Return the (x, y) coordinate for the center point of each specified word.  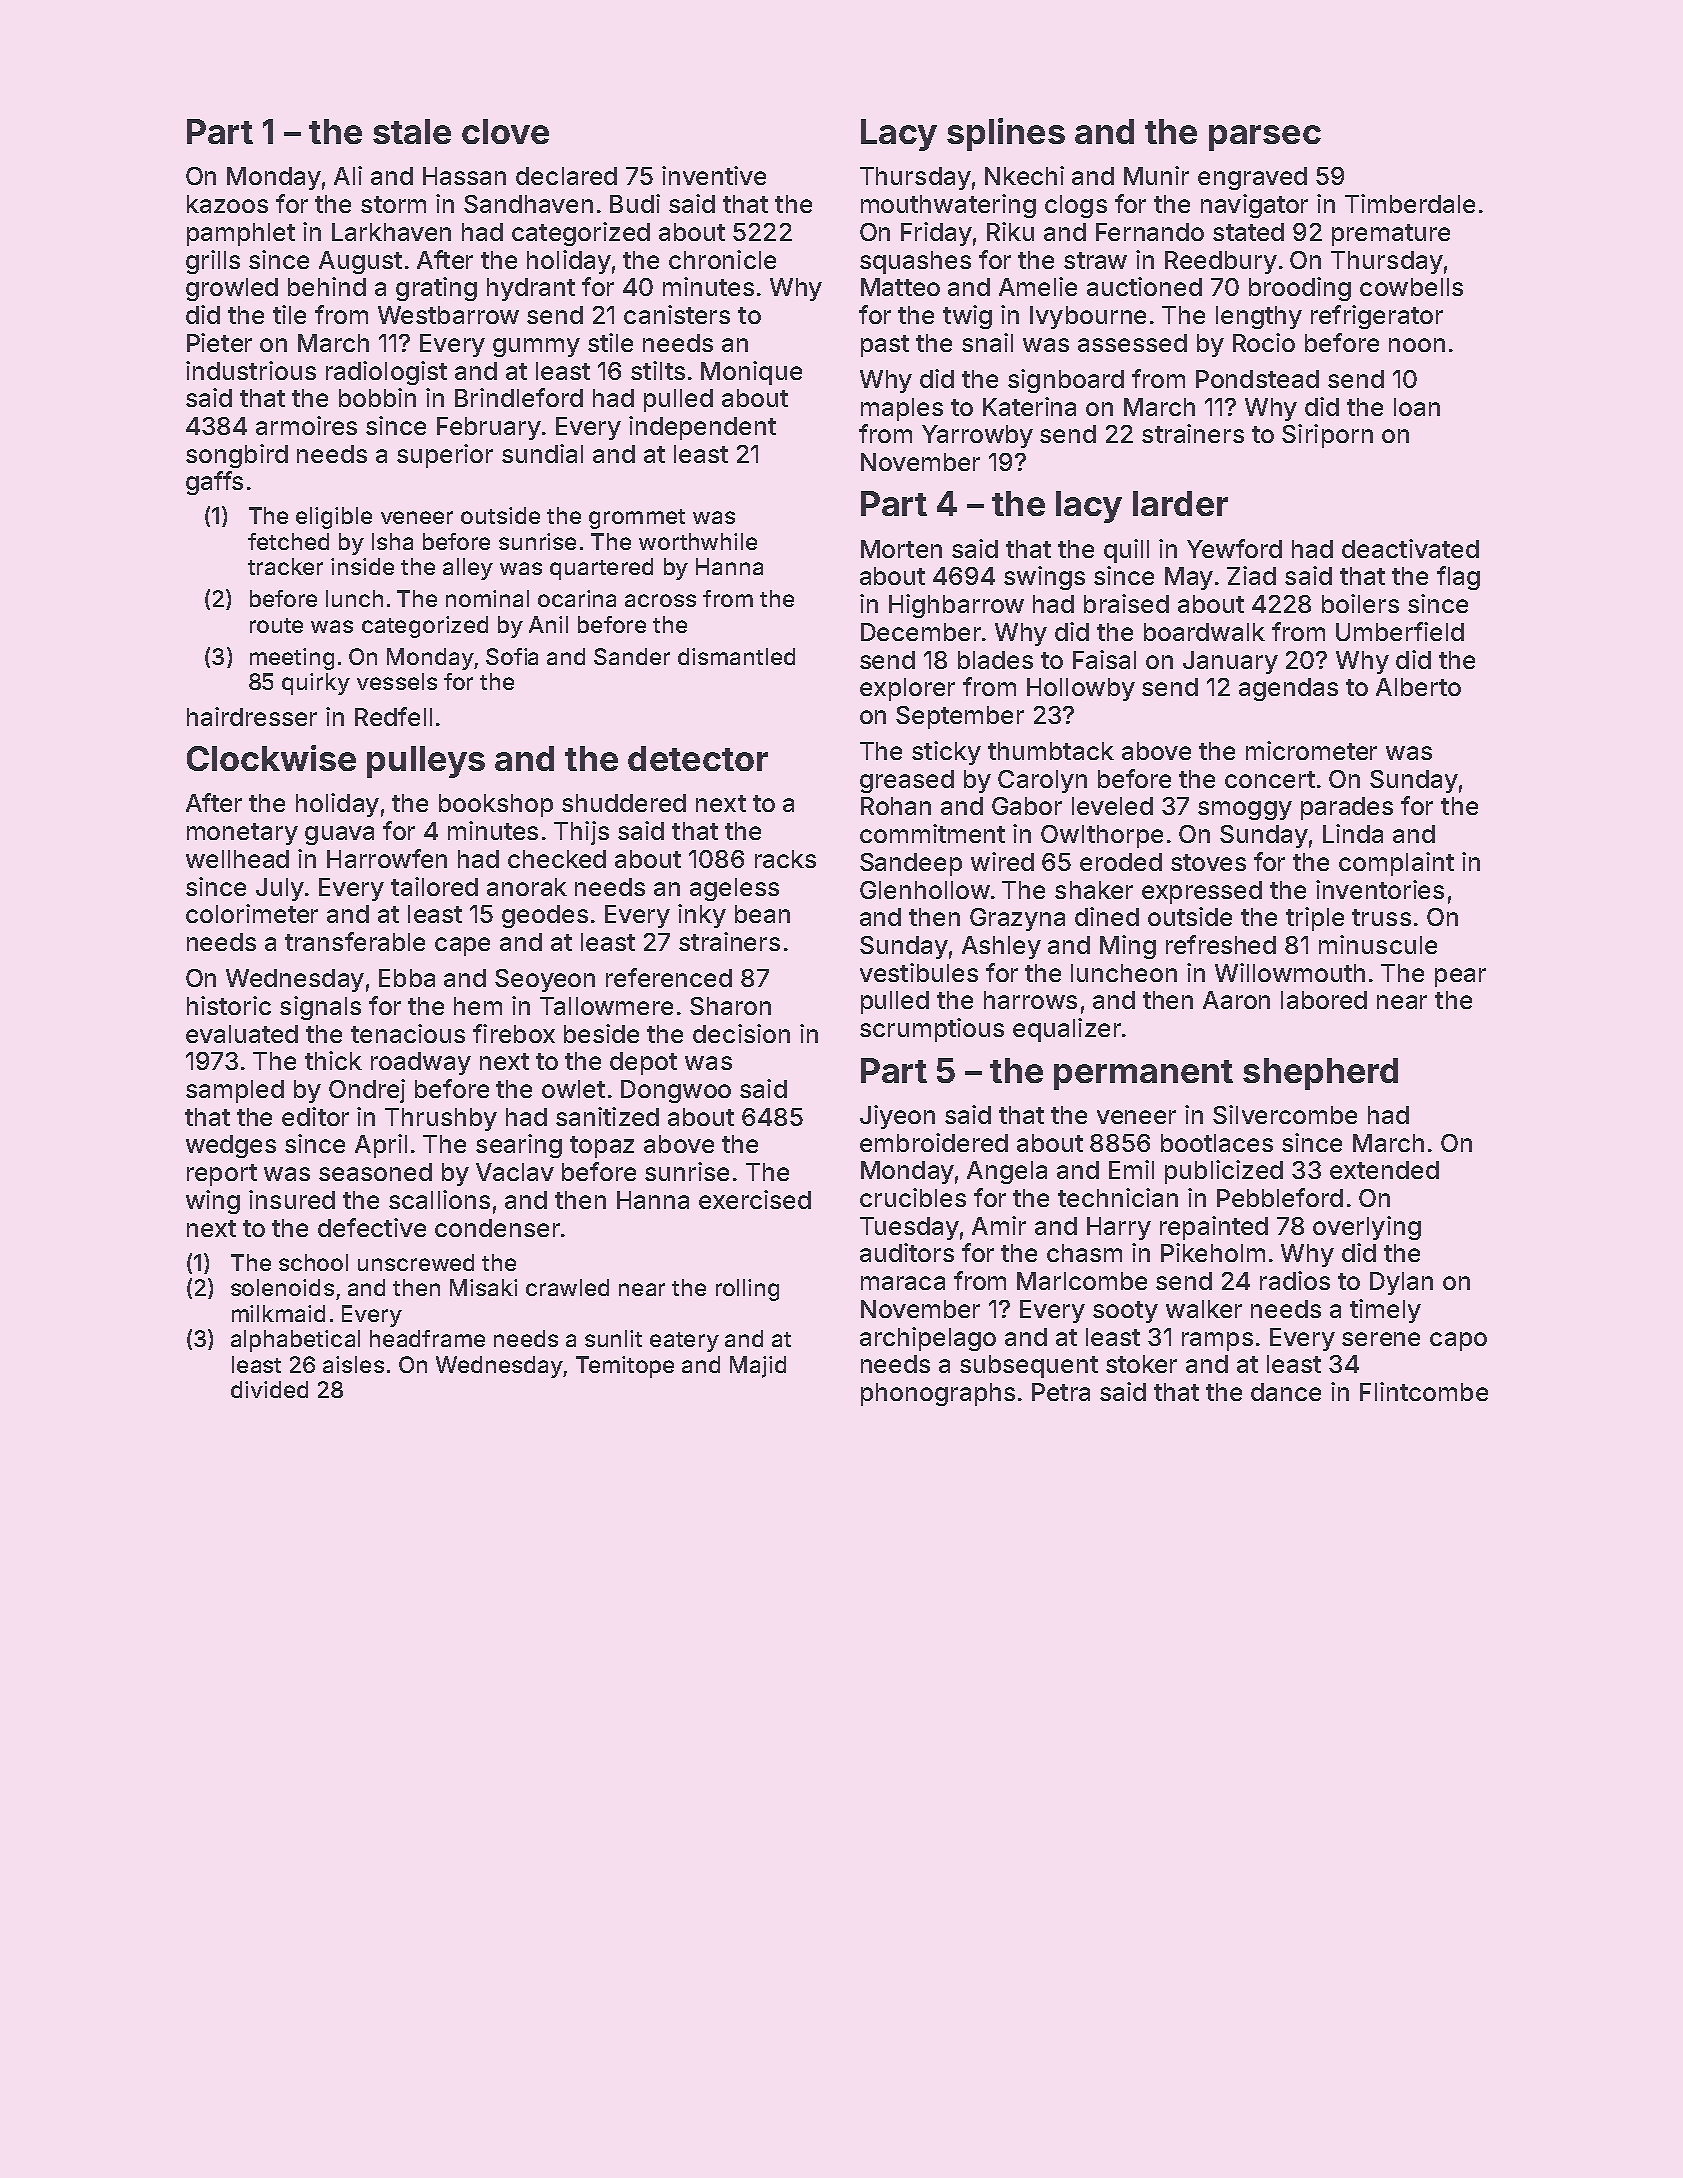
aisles (353, 1364)
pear (1460, 977)
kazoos (227, 204)
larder (1180, 503)
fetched (288, 541)
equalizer (1067, 1030)
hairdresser (252, 716)
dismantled (736, 656)
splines (1006, 134)
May (1189, 578)
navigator (1254, 206)
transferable (355, 941)
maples (902, 409)
